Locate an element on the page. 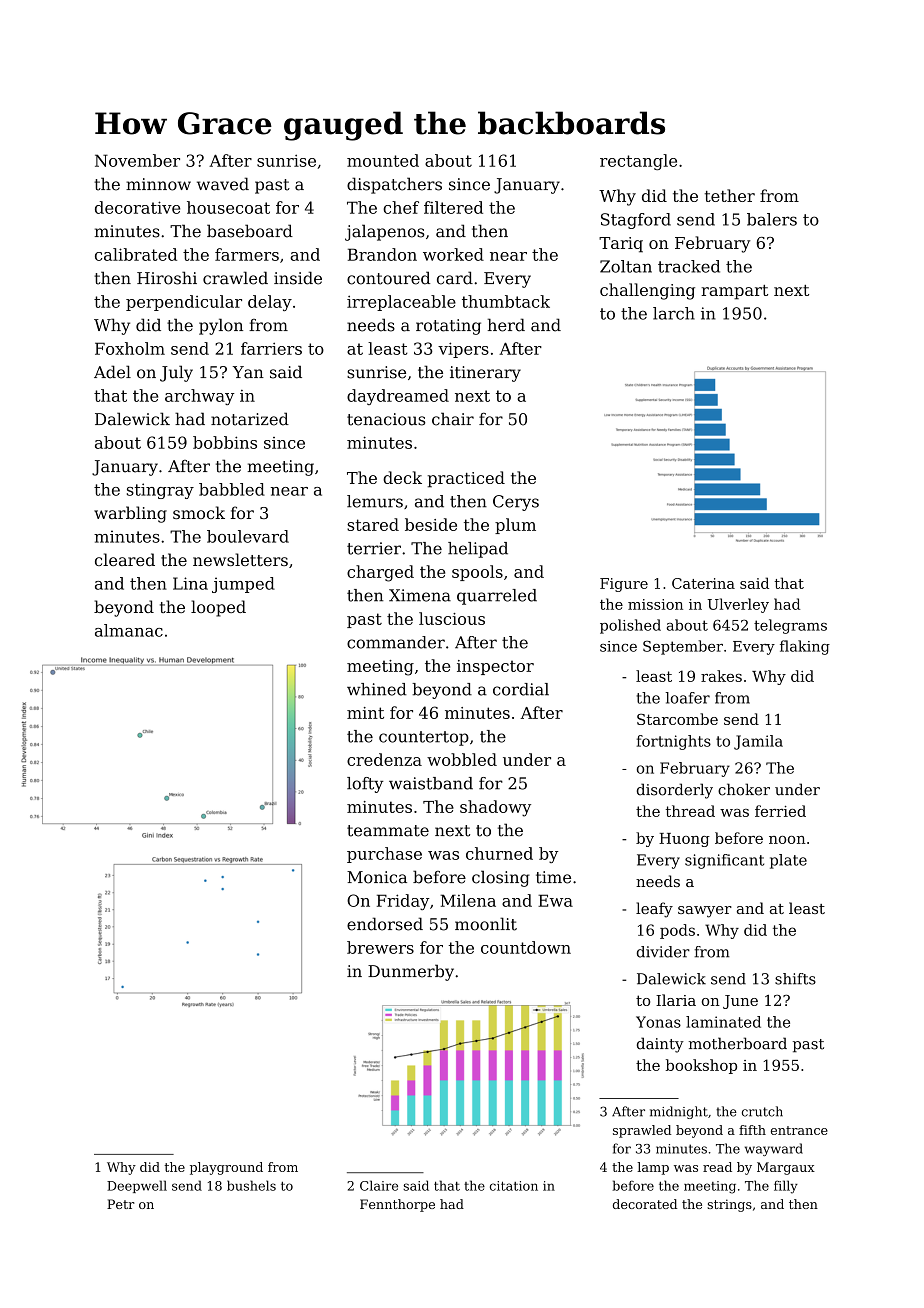  Monica is located at coordinates (377, 877).
